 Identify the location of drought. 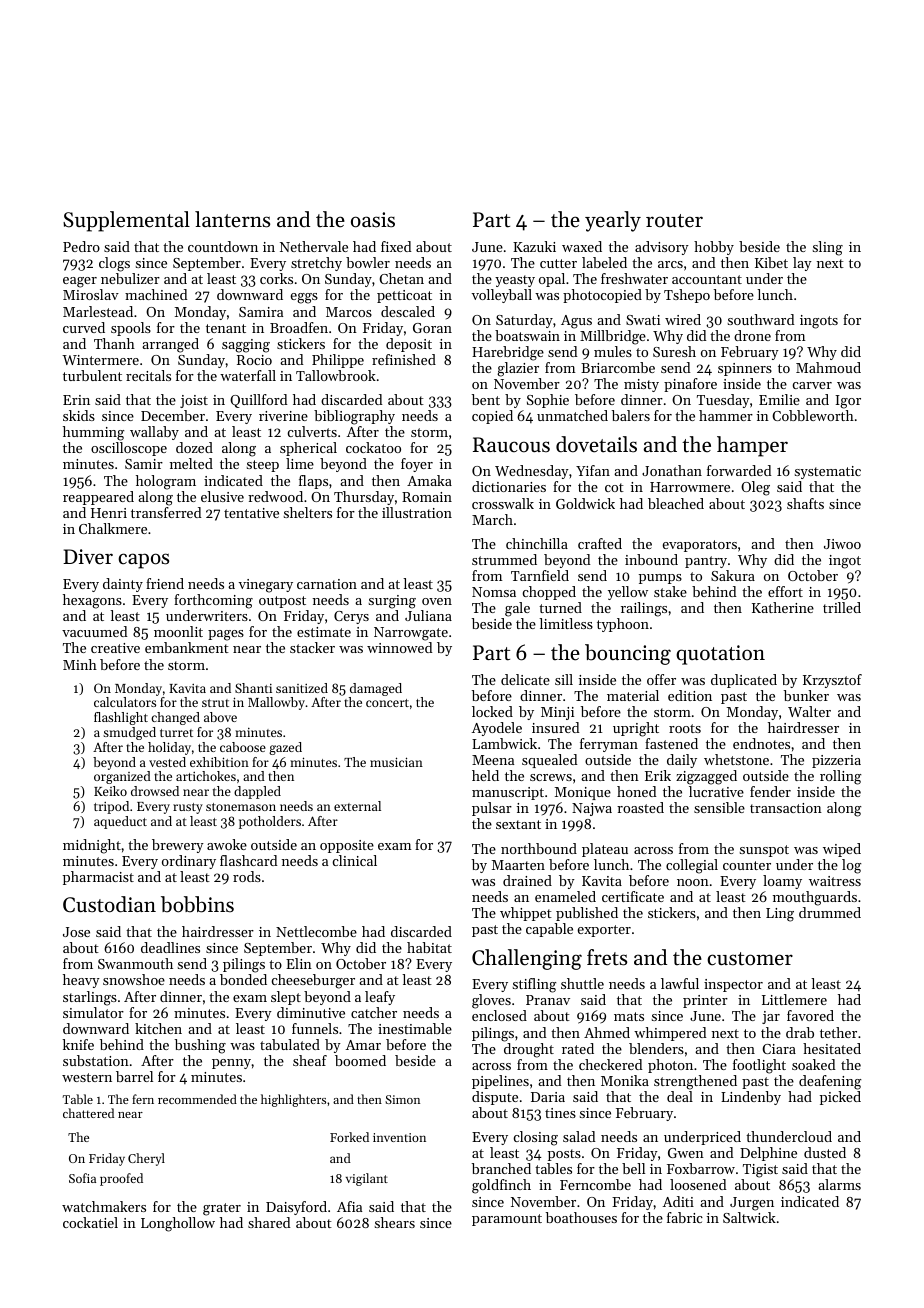
(529, 1050).
